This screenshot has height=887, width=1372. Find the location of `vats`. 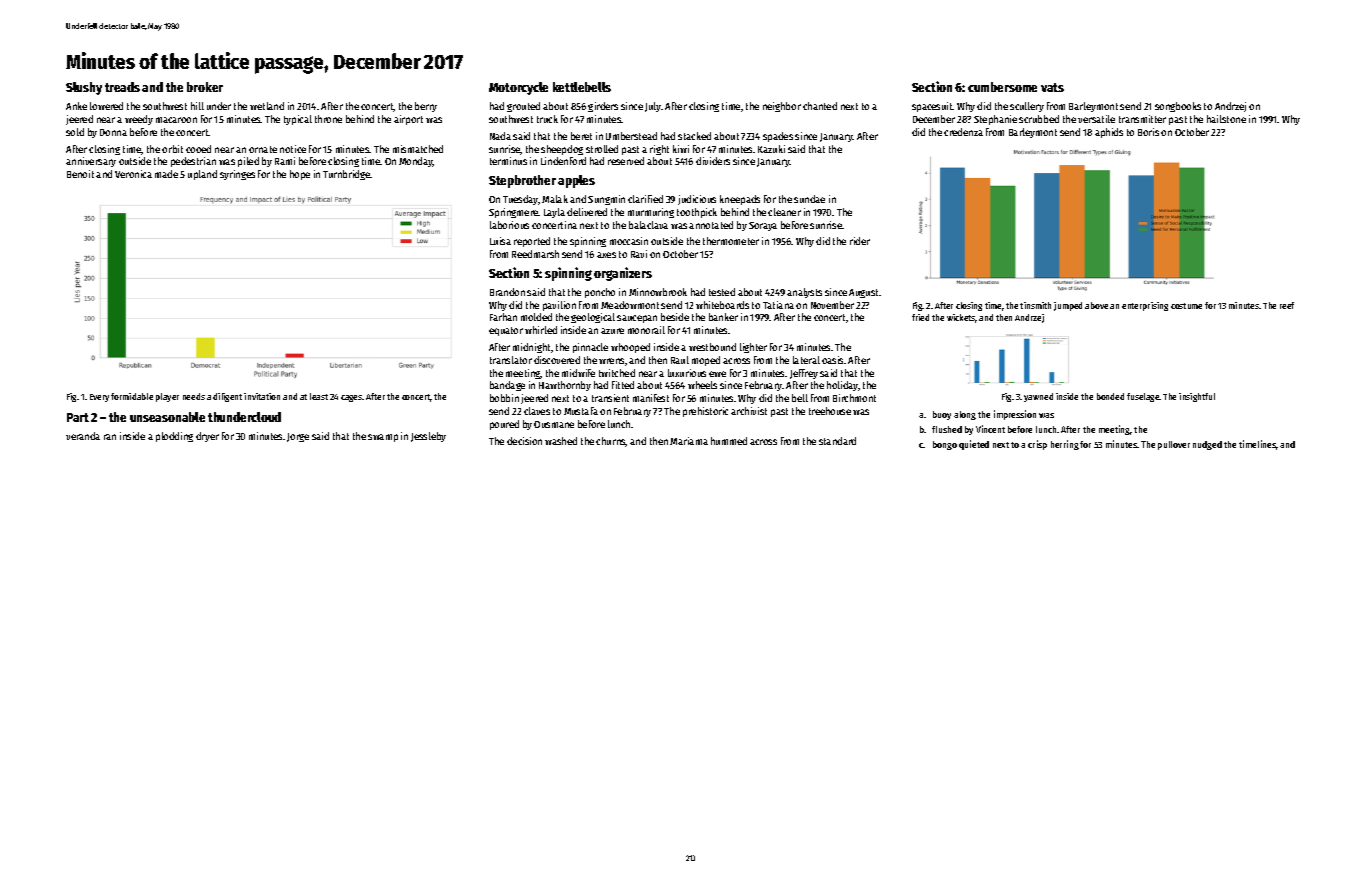

vats is located at coordinates (1052, 87).
